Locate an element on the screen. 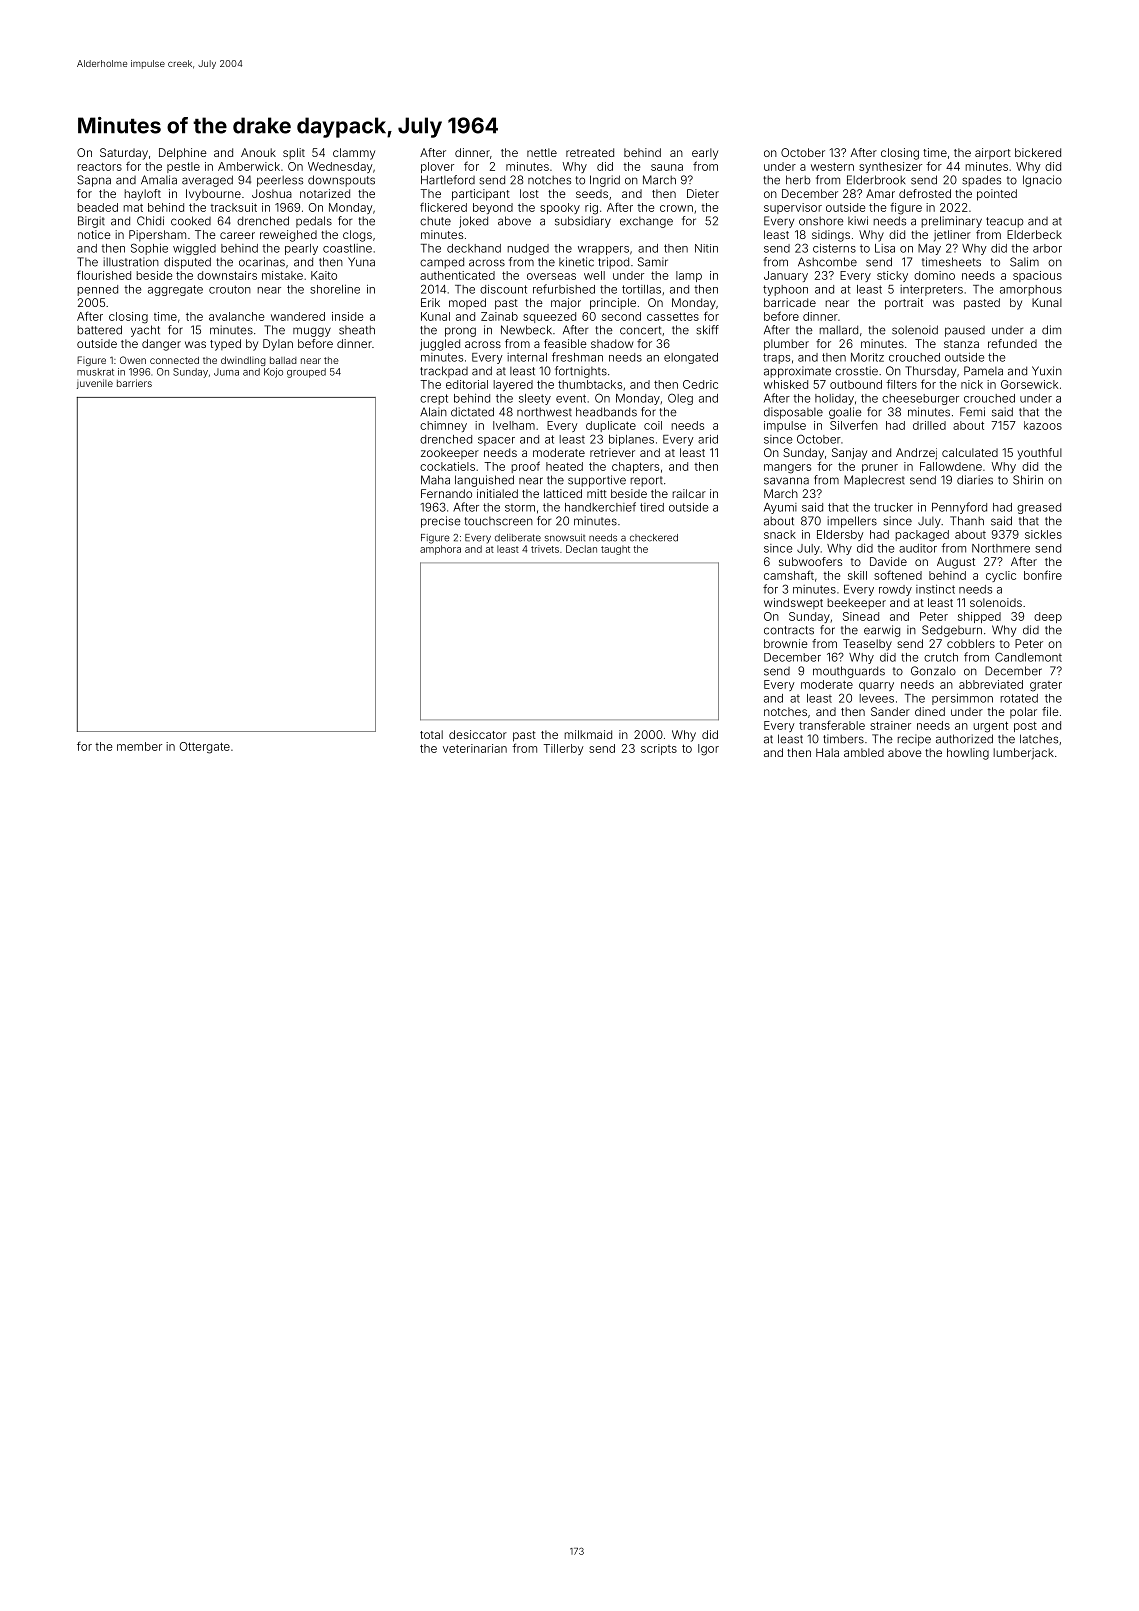  member is located at coordinates (139, 746).
